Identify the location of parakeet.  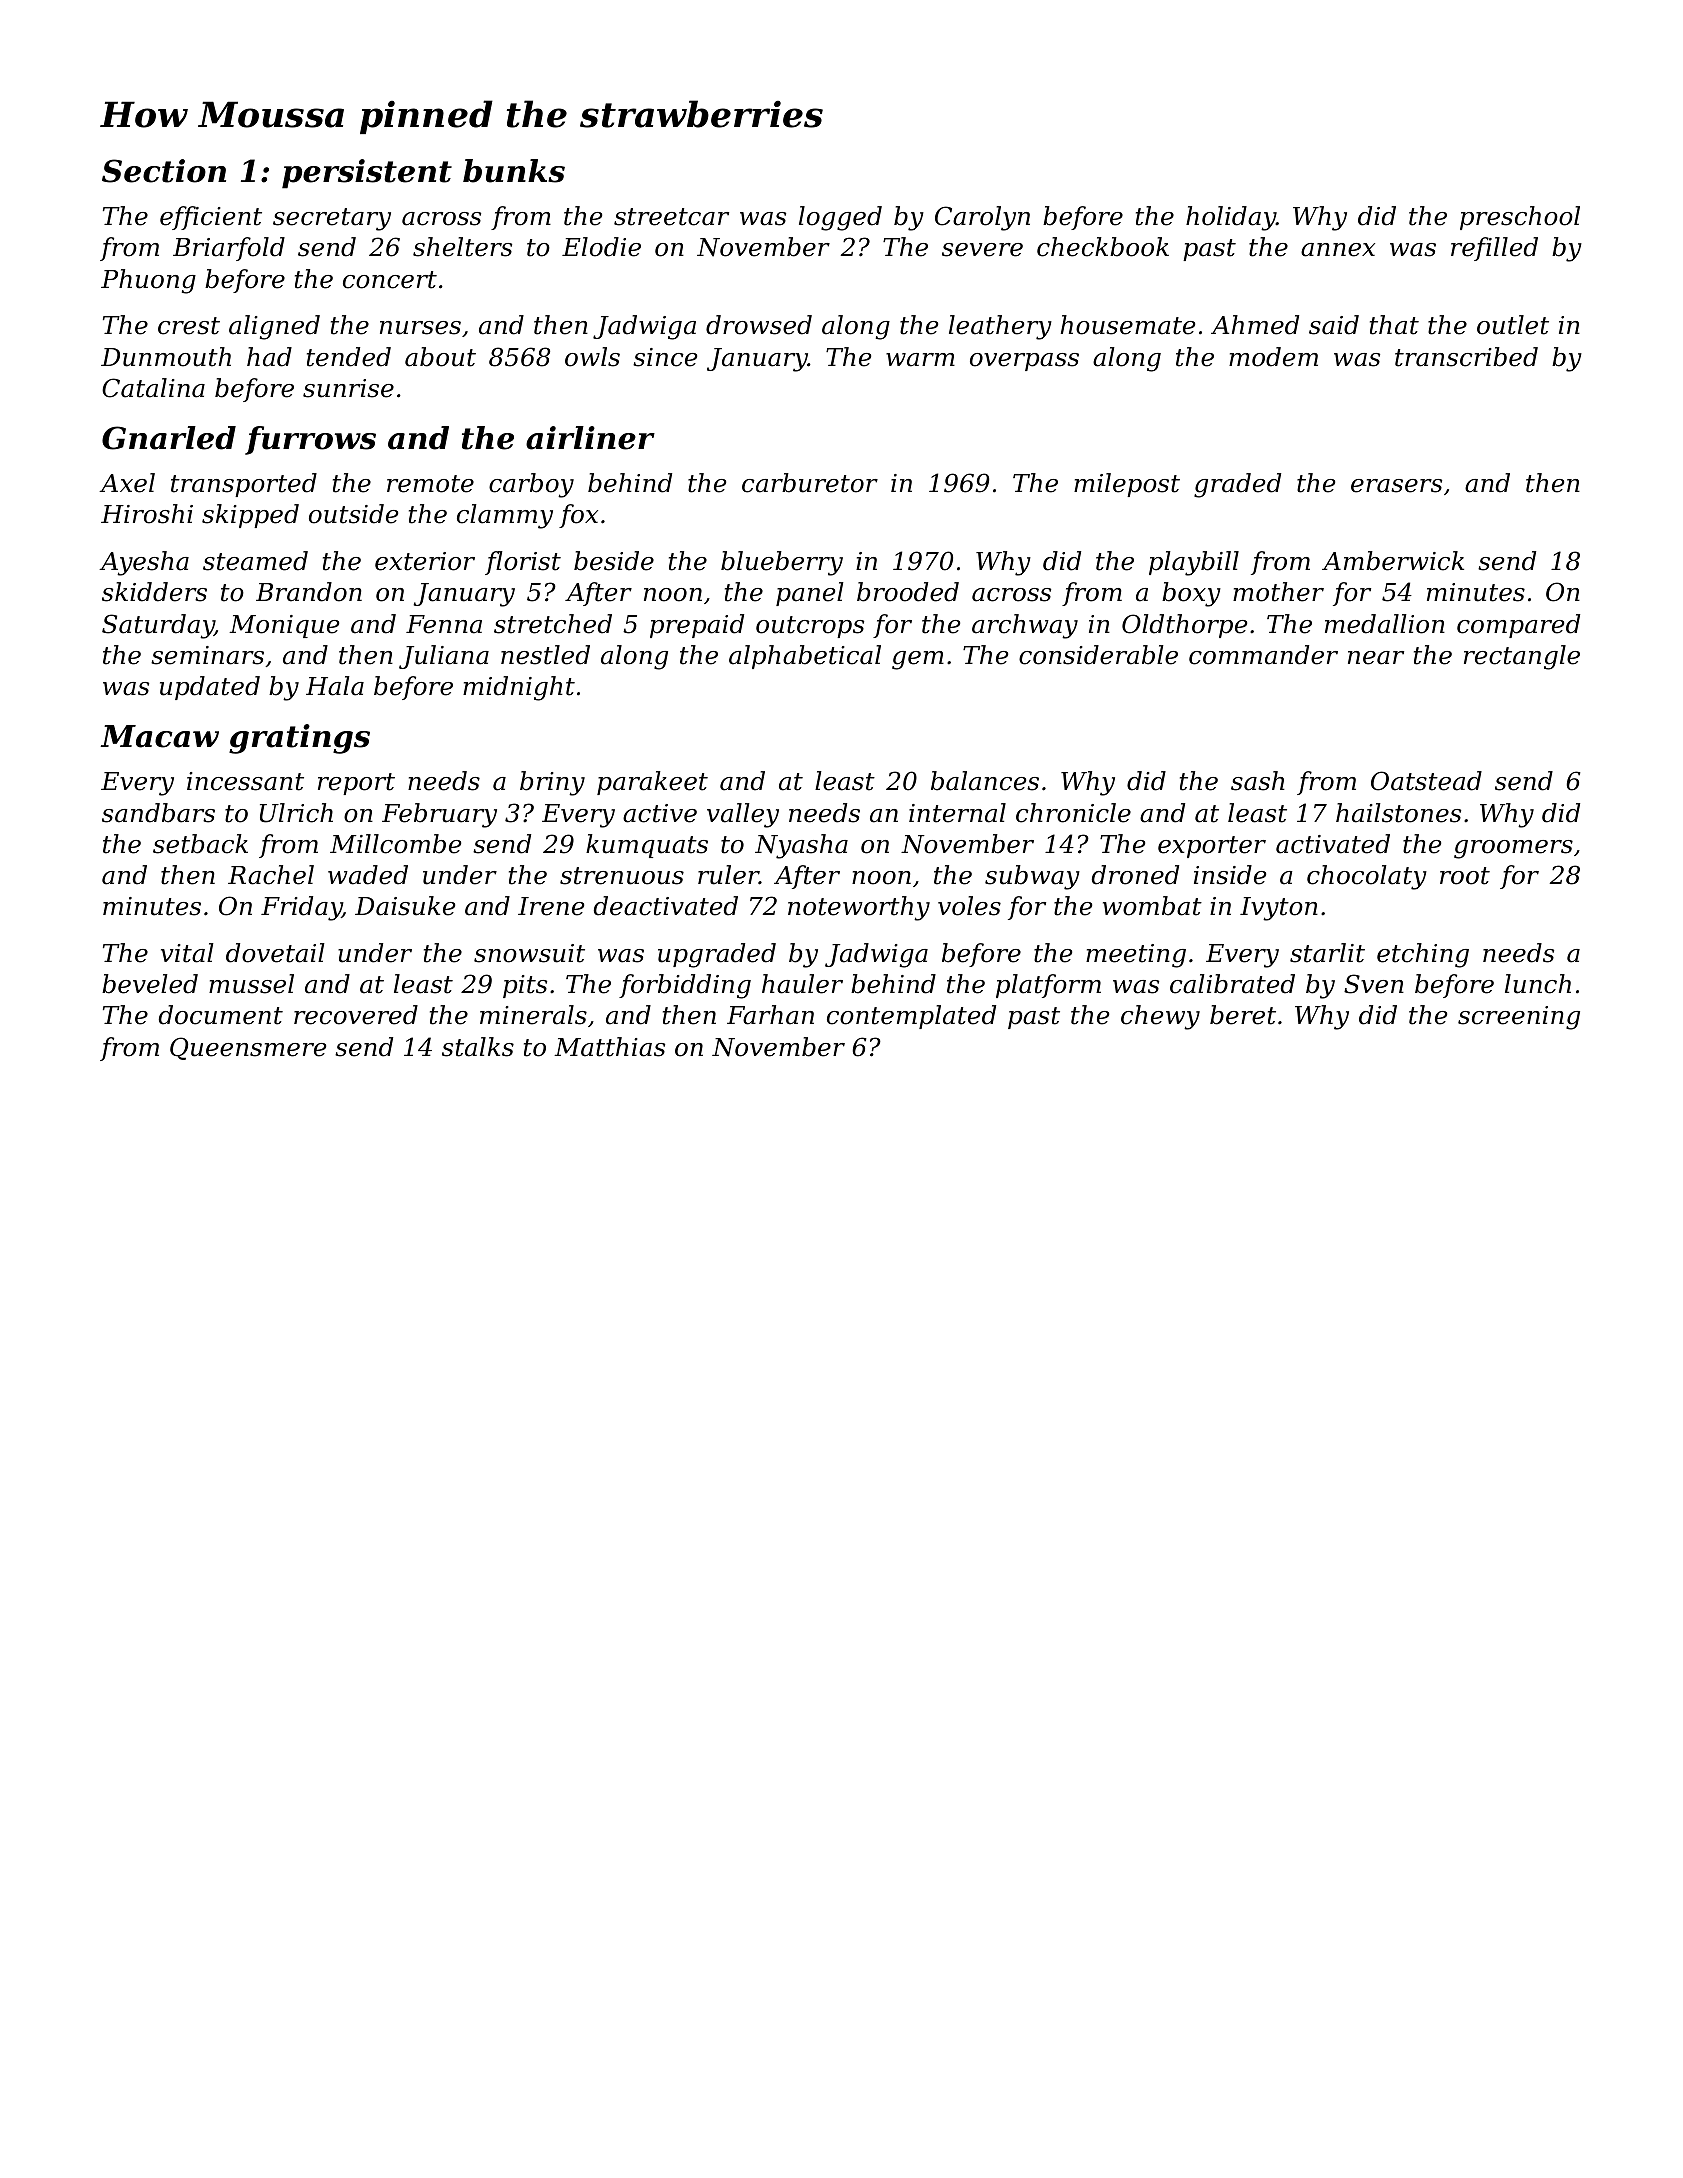
(652, 783).
